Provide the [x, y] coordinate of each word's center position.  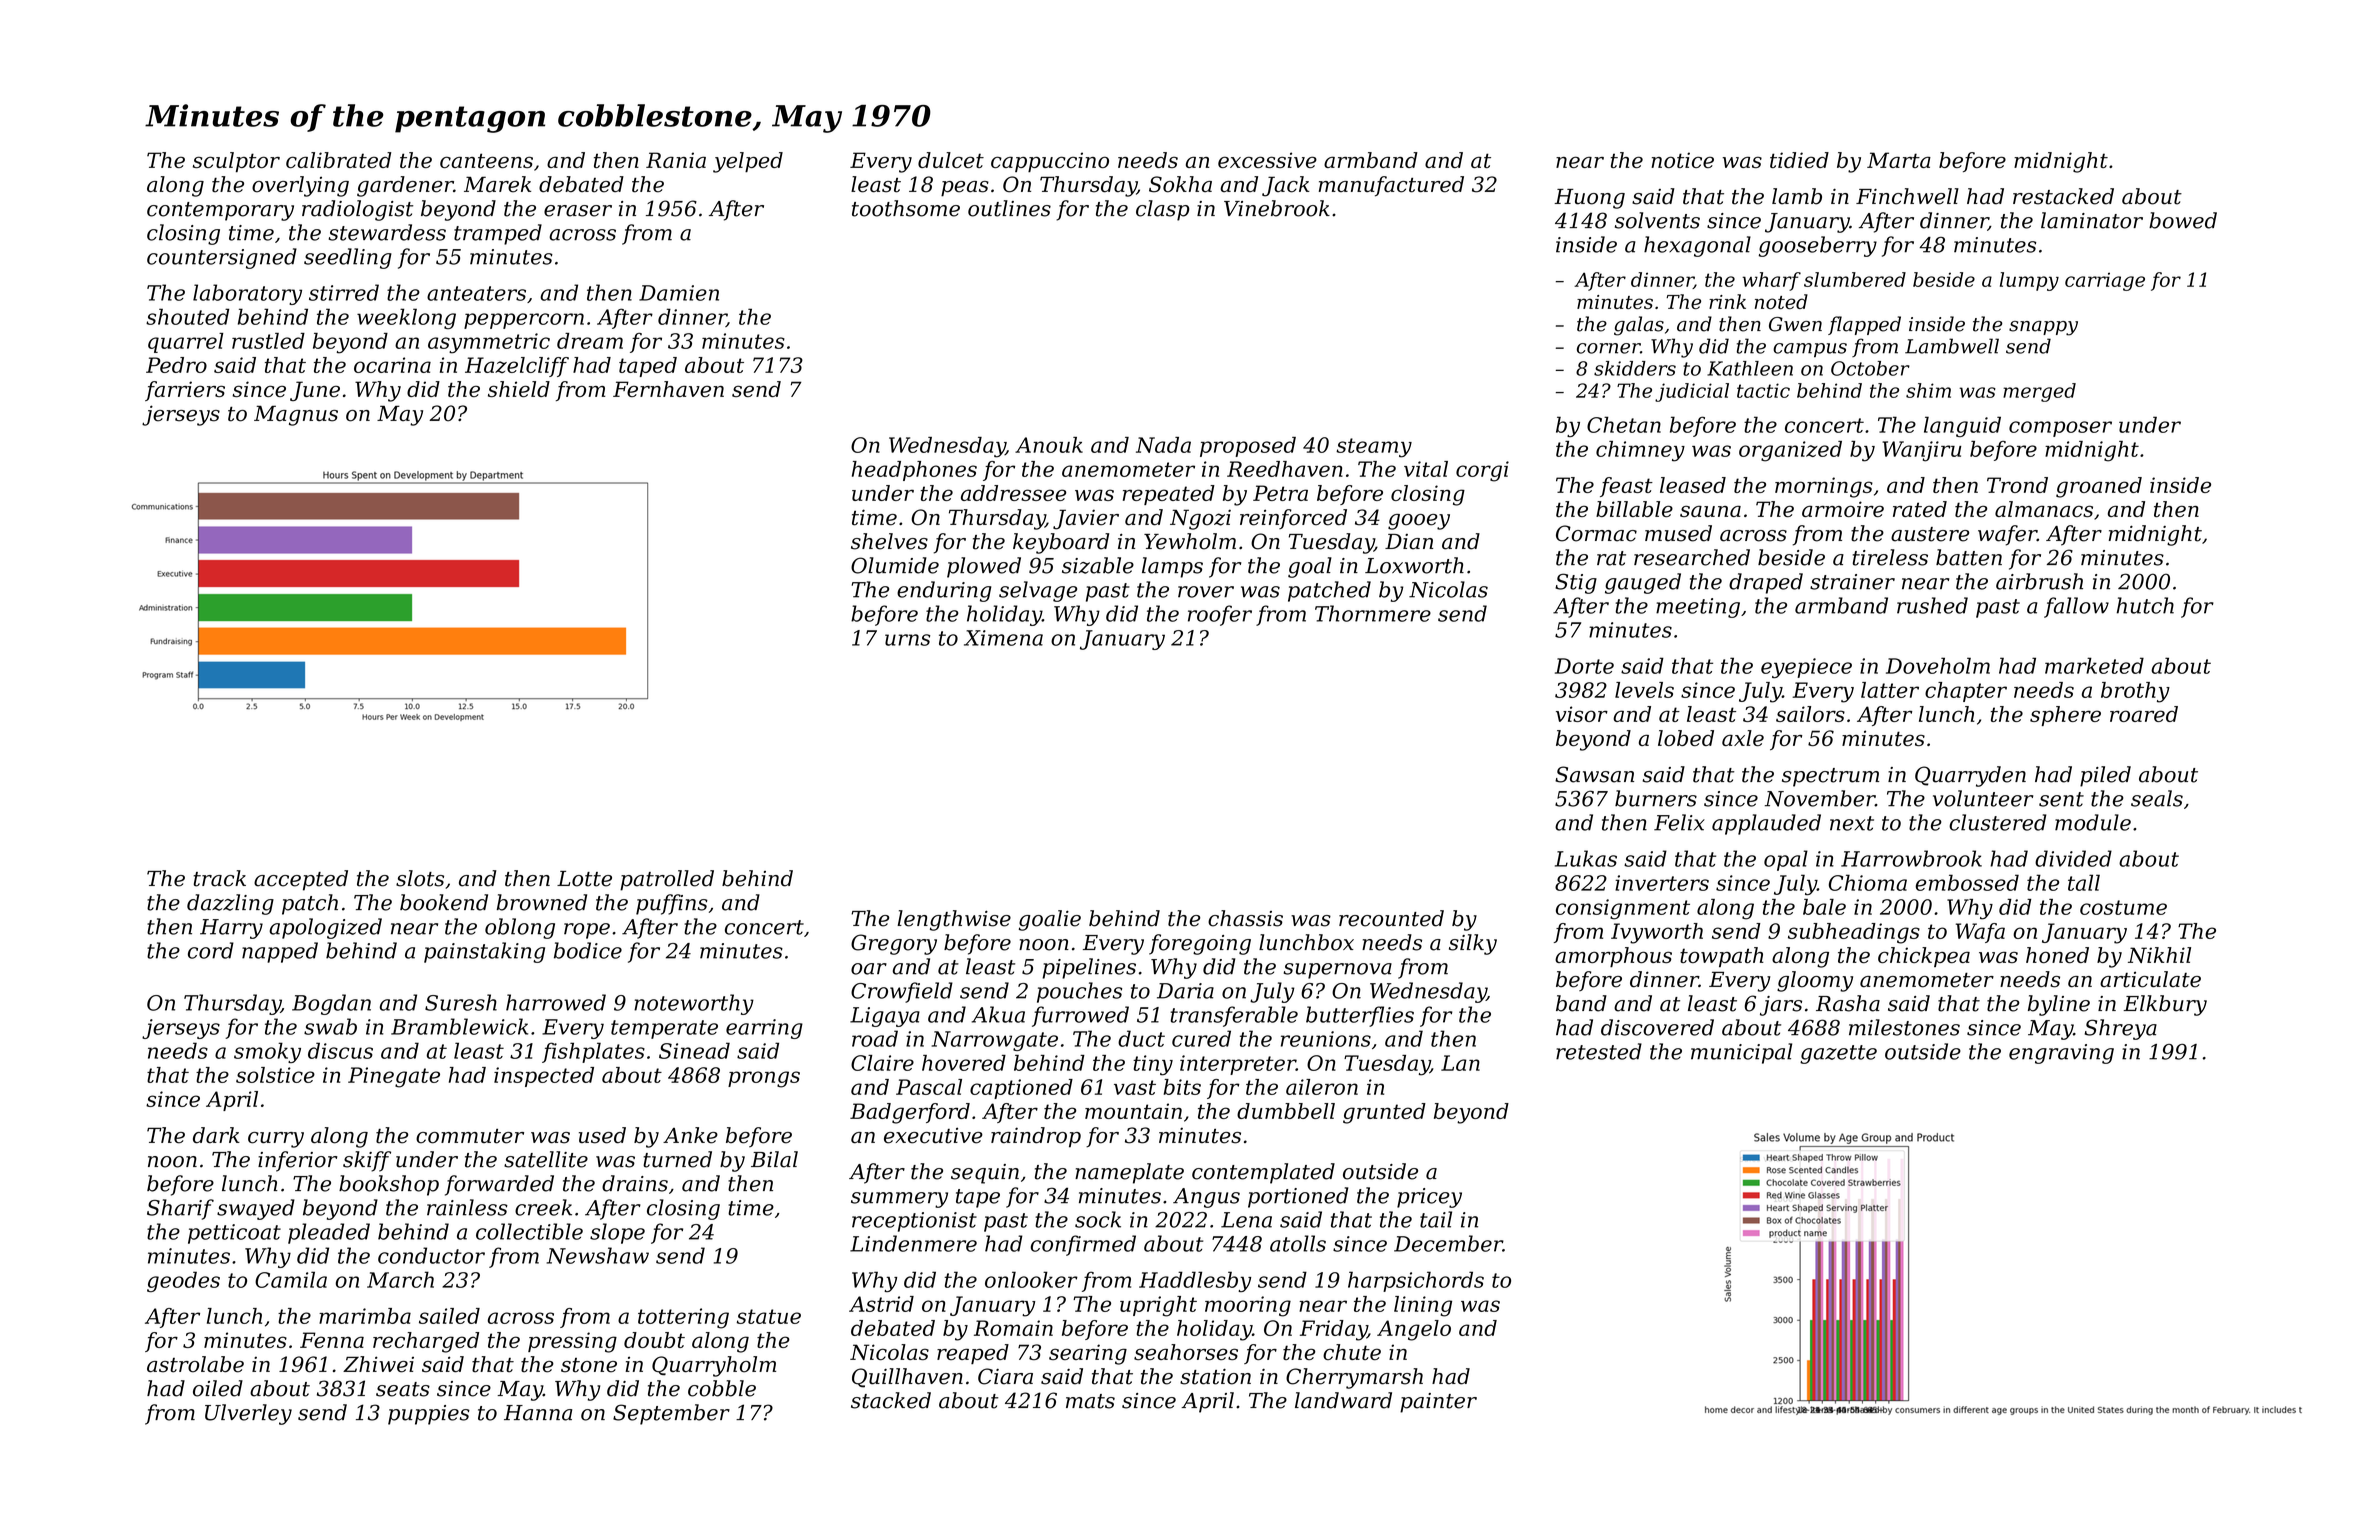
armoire [1843, 509]
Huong [1589, 199]
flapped [1864, 325]
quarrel [185, 343]
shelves [889, 541]
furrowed [1080, 1016]
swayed [256, 1209]
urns [907, 640]
